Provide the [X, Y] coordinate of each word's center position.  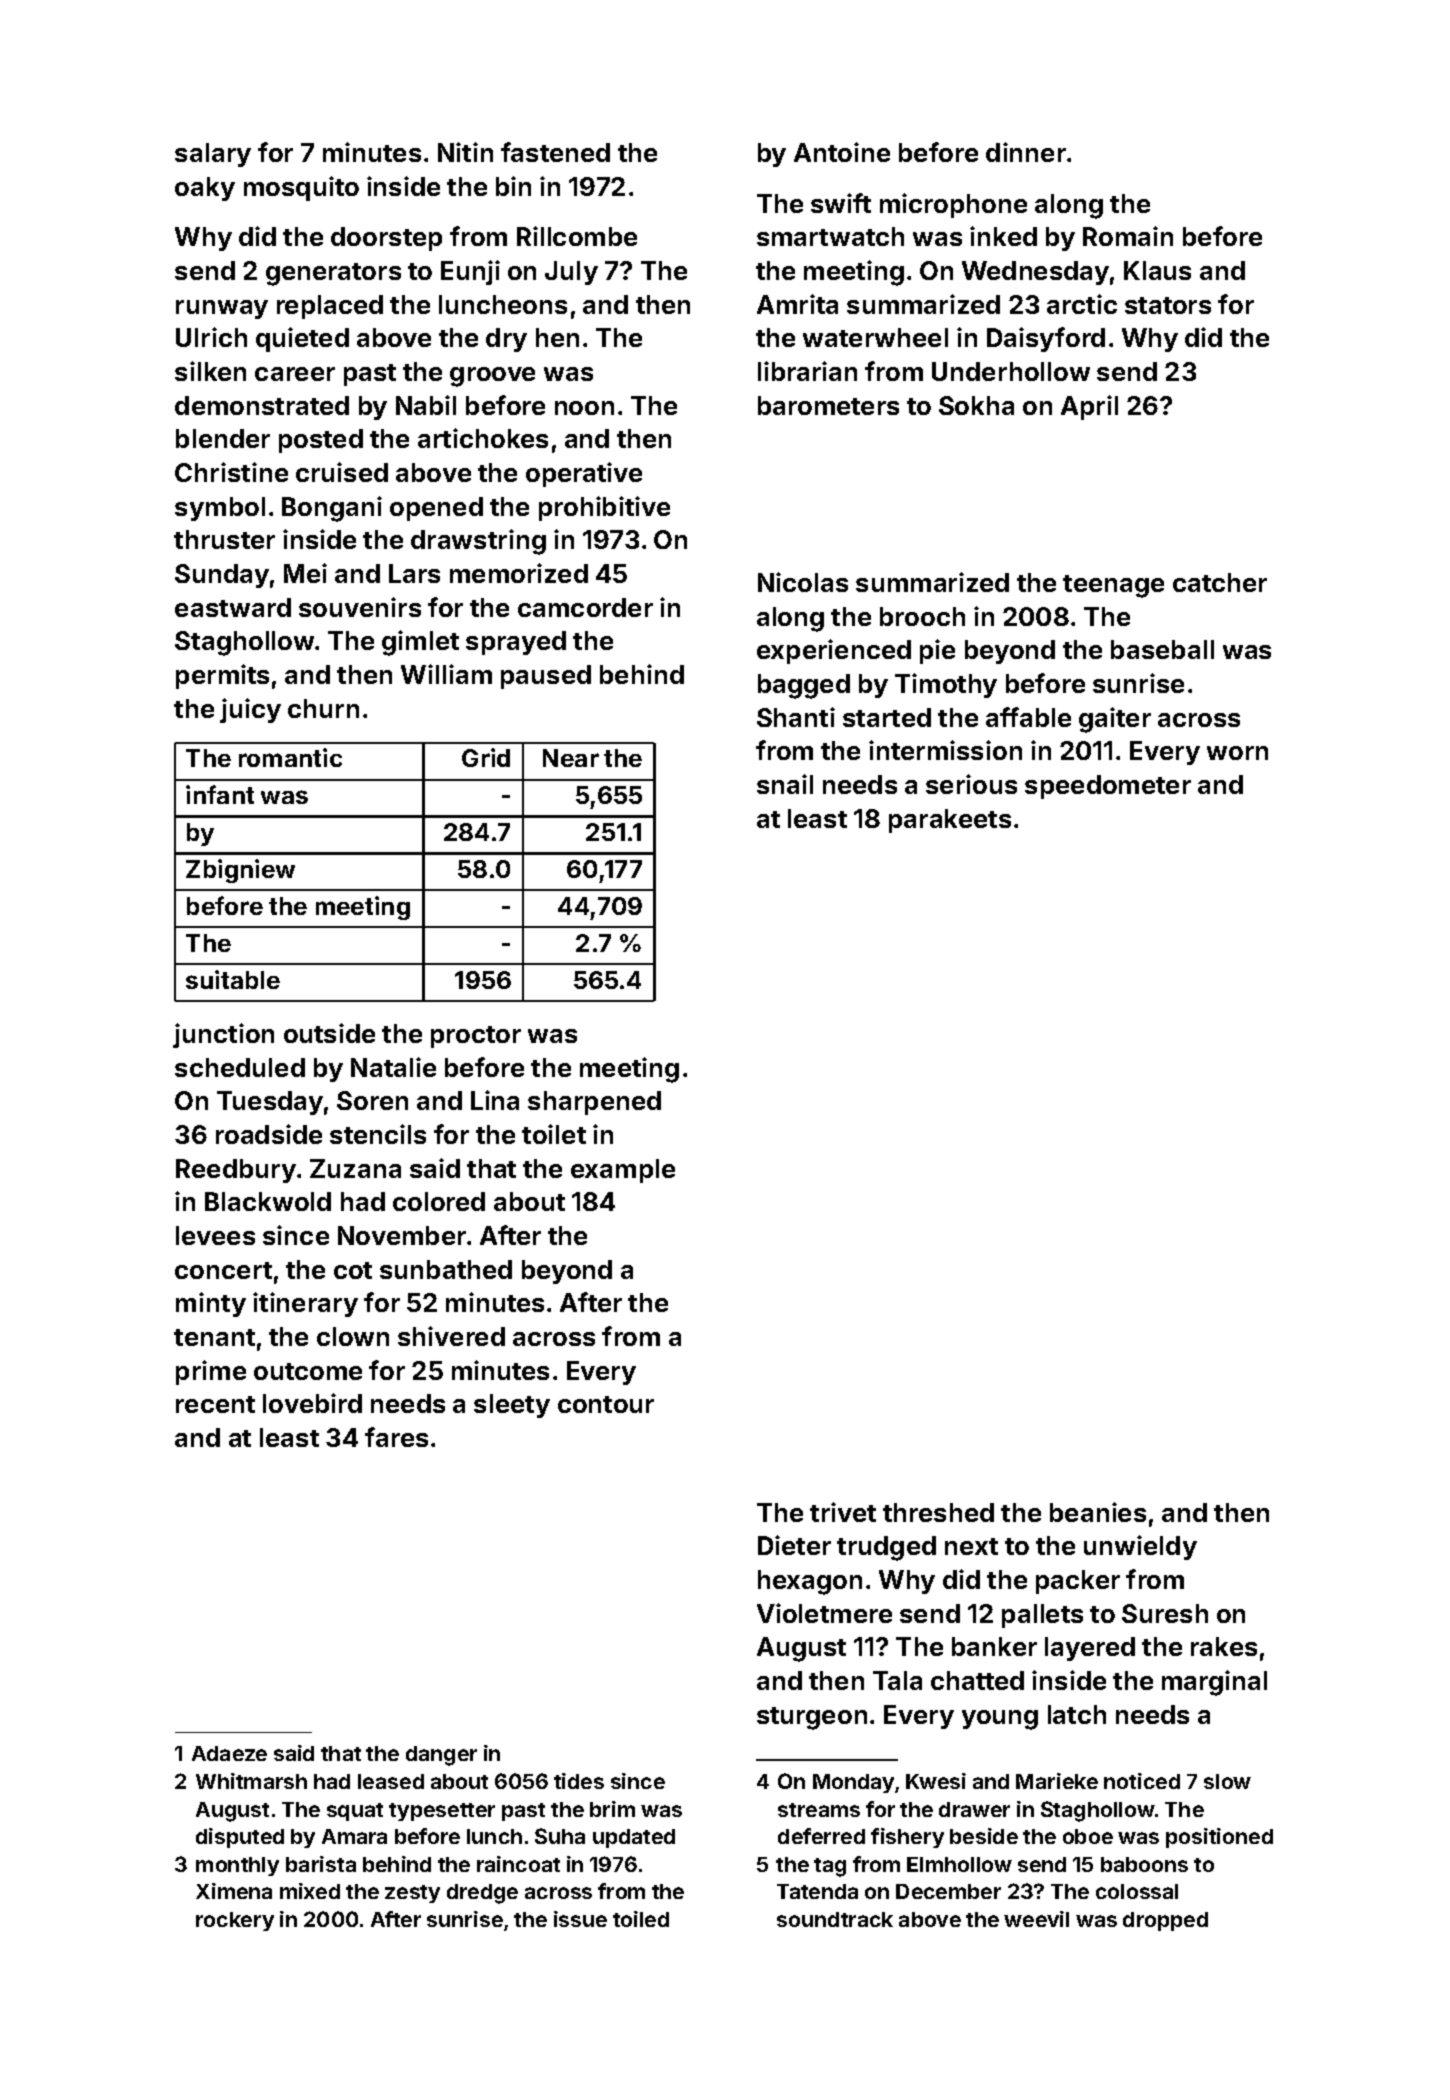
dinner [1026, 152]
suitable [233, 979]
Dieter [794, 1545]
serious [971, 784]
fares [396, 1437]
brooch [922, 616]
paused [546, 677]
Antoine [842, 152]
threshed [938, 1512]
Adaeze [229, 1753]
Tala [897, 1680]
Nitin [465, 152]
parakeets [950, 821]
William [446, 674]
